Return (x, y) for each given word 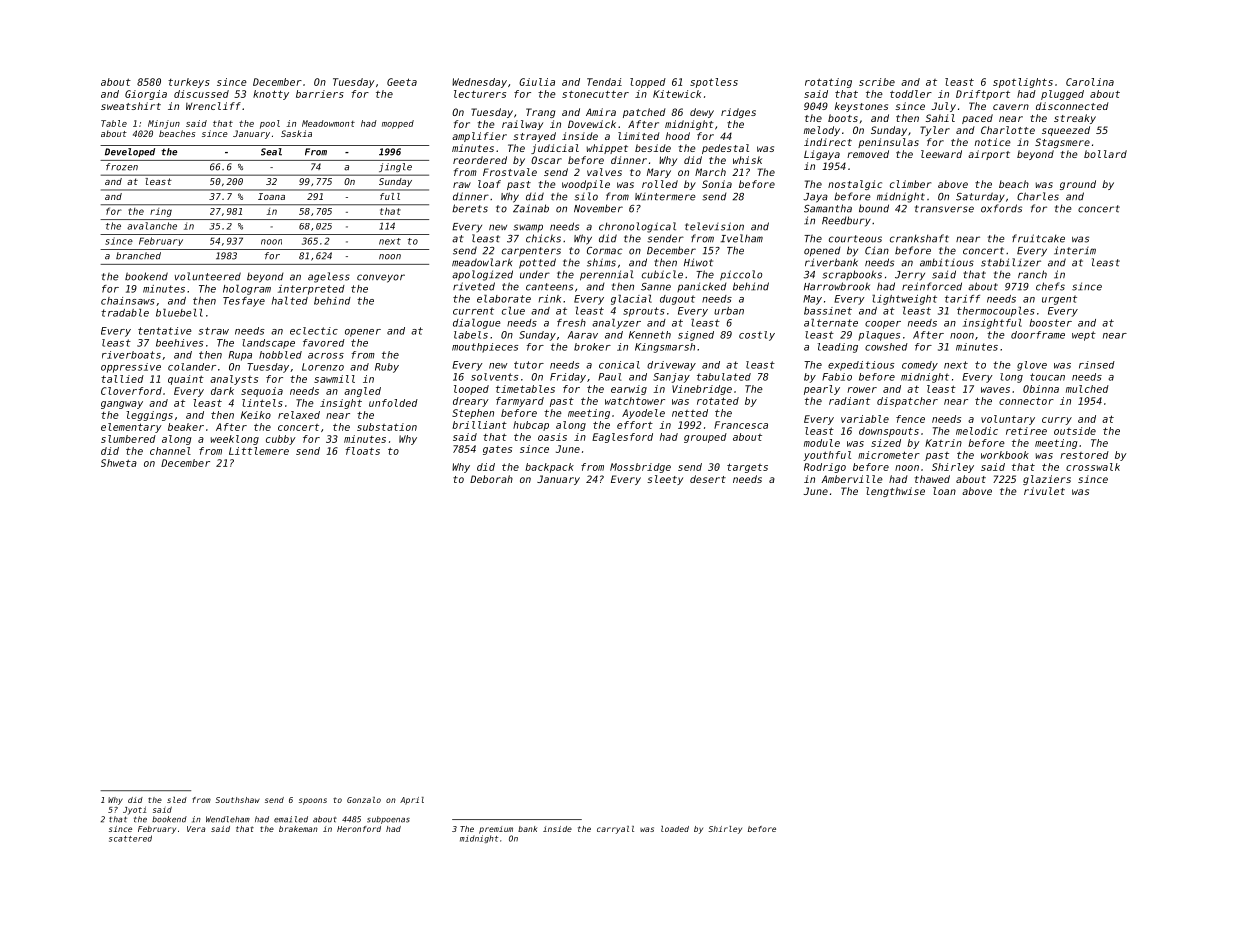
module (822, 443)
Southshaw (237, 800)
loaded (675, 829)
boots (843, 118)
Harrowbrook (837, 286)
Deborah (491, 479)
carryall (615, 830)
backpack (549, 468)
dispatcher (907, 402)
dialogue (476, 324)
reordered (480, 160)
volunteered (208, 276)
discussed (201, 94)
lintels (262, 403)
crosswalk (1093, 467)
